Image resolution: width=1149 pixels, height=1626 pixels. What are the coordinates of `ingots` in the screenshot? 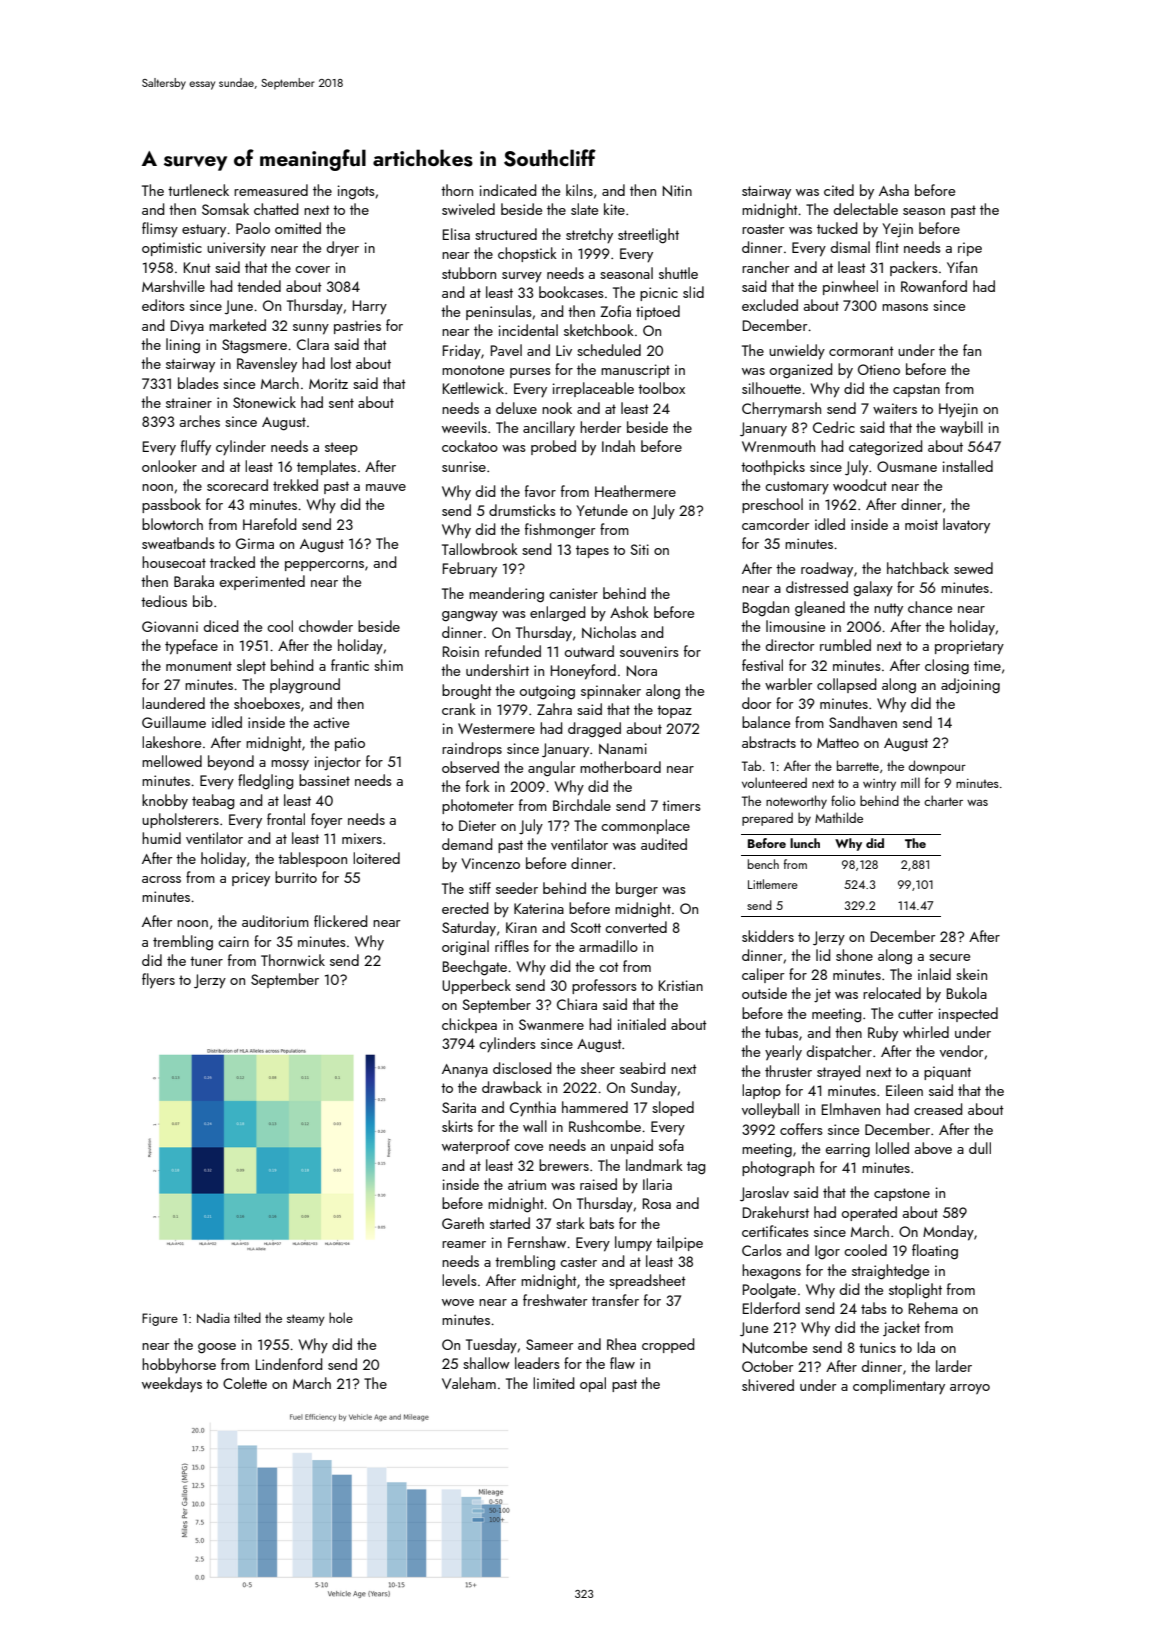 It's located at (356, 192).
